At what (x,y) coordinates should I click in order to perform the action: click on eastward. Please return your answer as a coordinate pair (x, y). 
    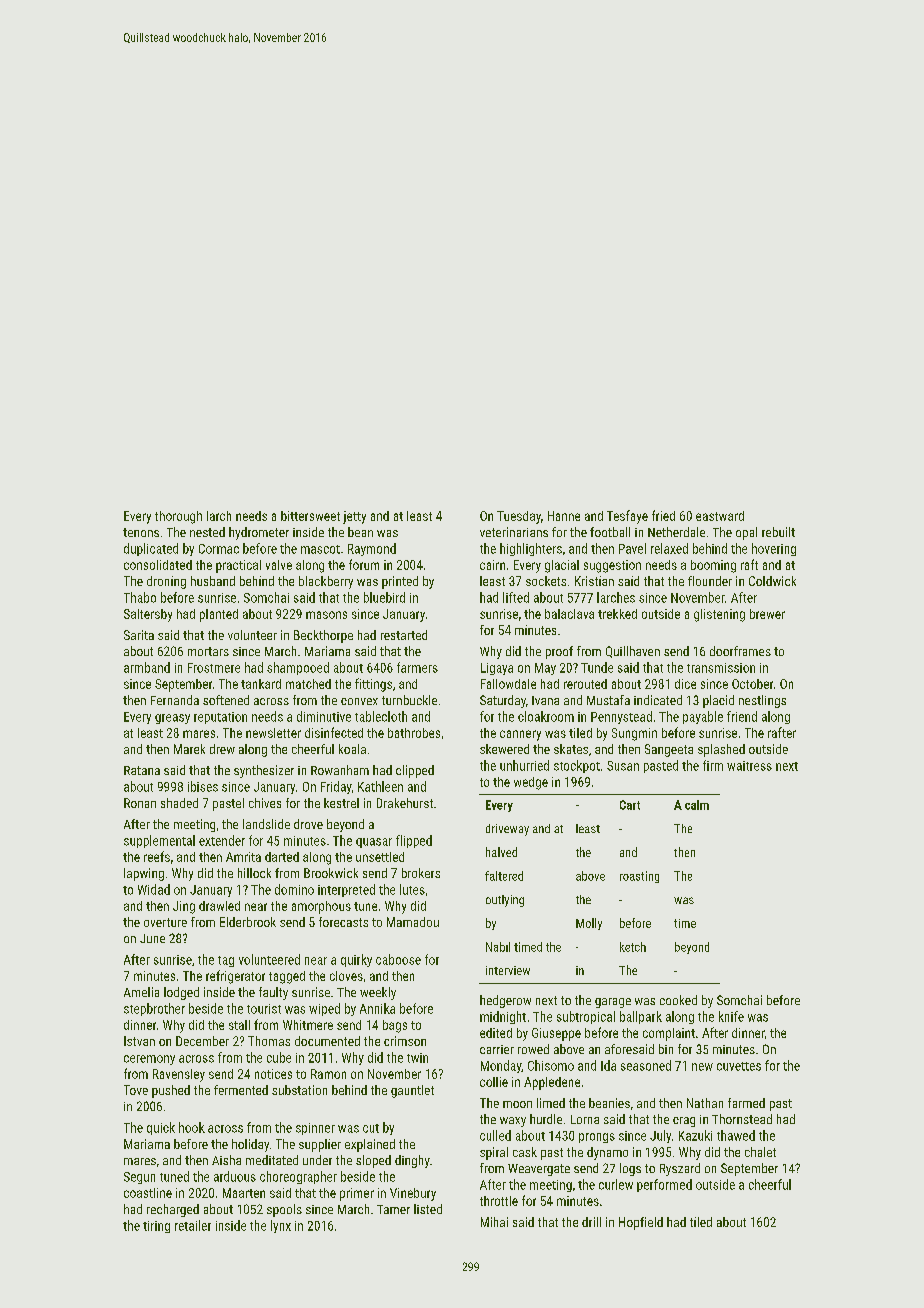
    Looking at the image, I should click on (720, 516).
